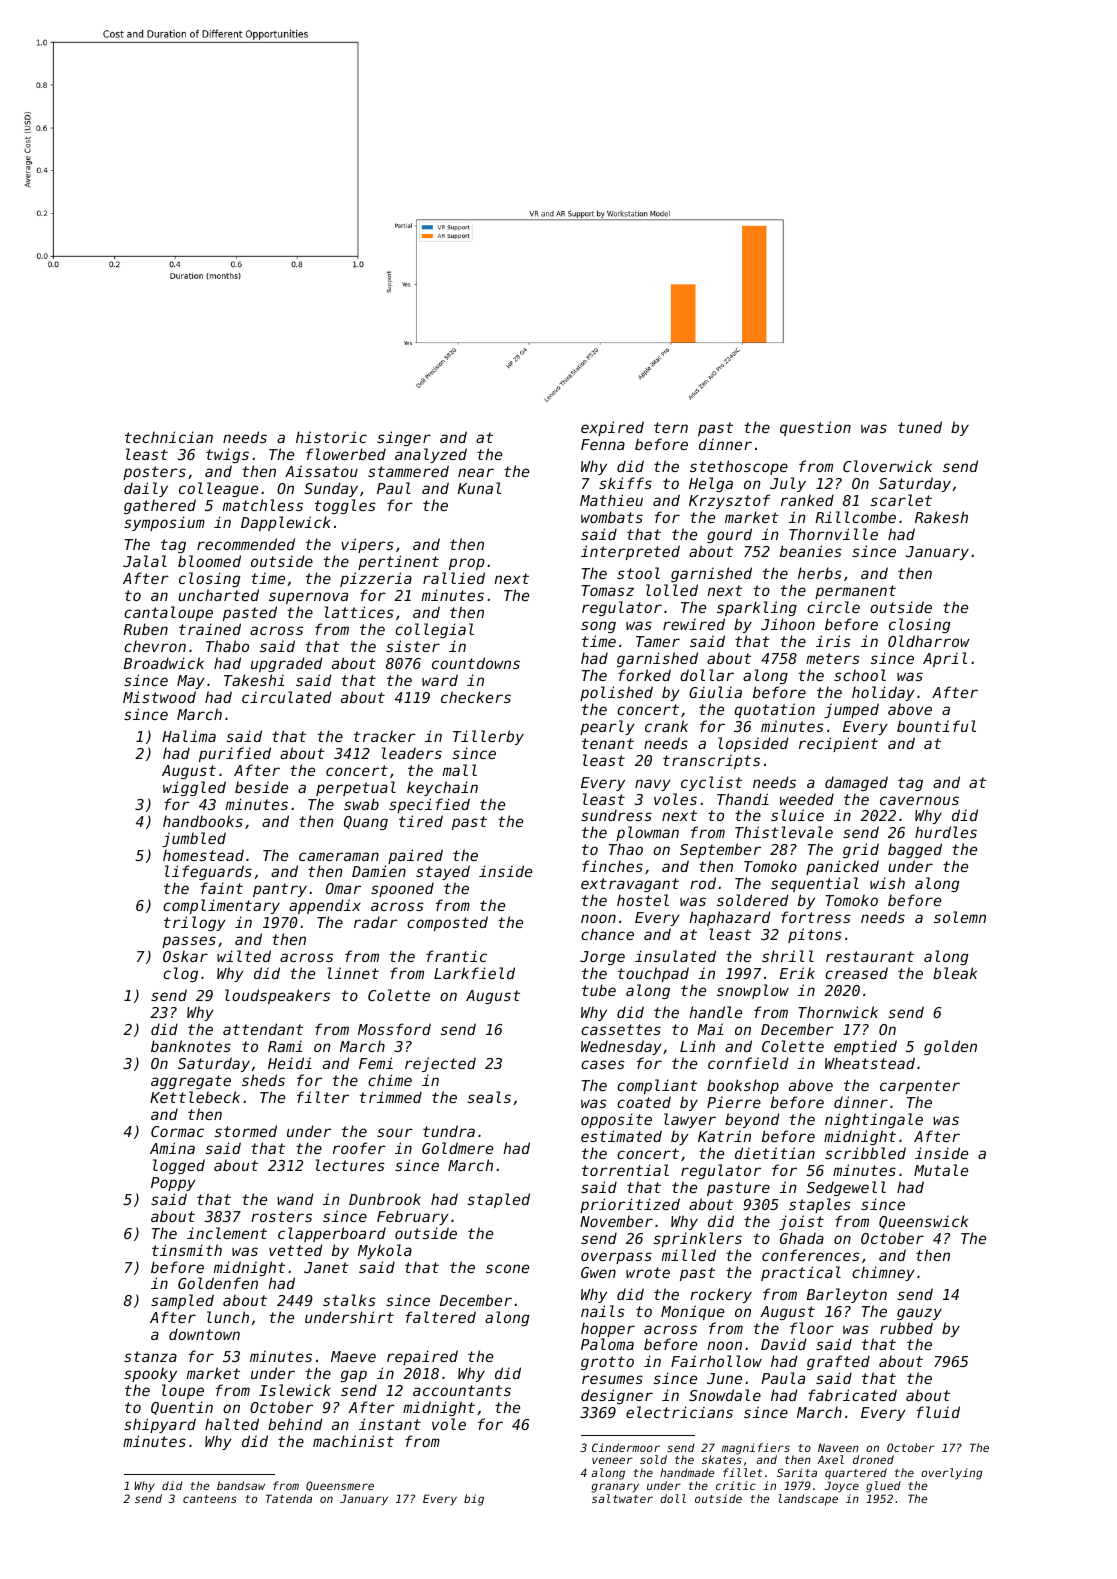 This image has height=1579, width=1117. What do you see at coordinates (295, 1199) in the image?
I see `wand` at bounding box center [295, 1199].
